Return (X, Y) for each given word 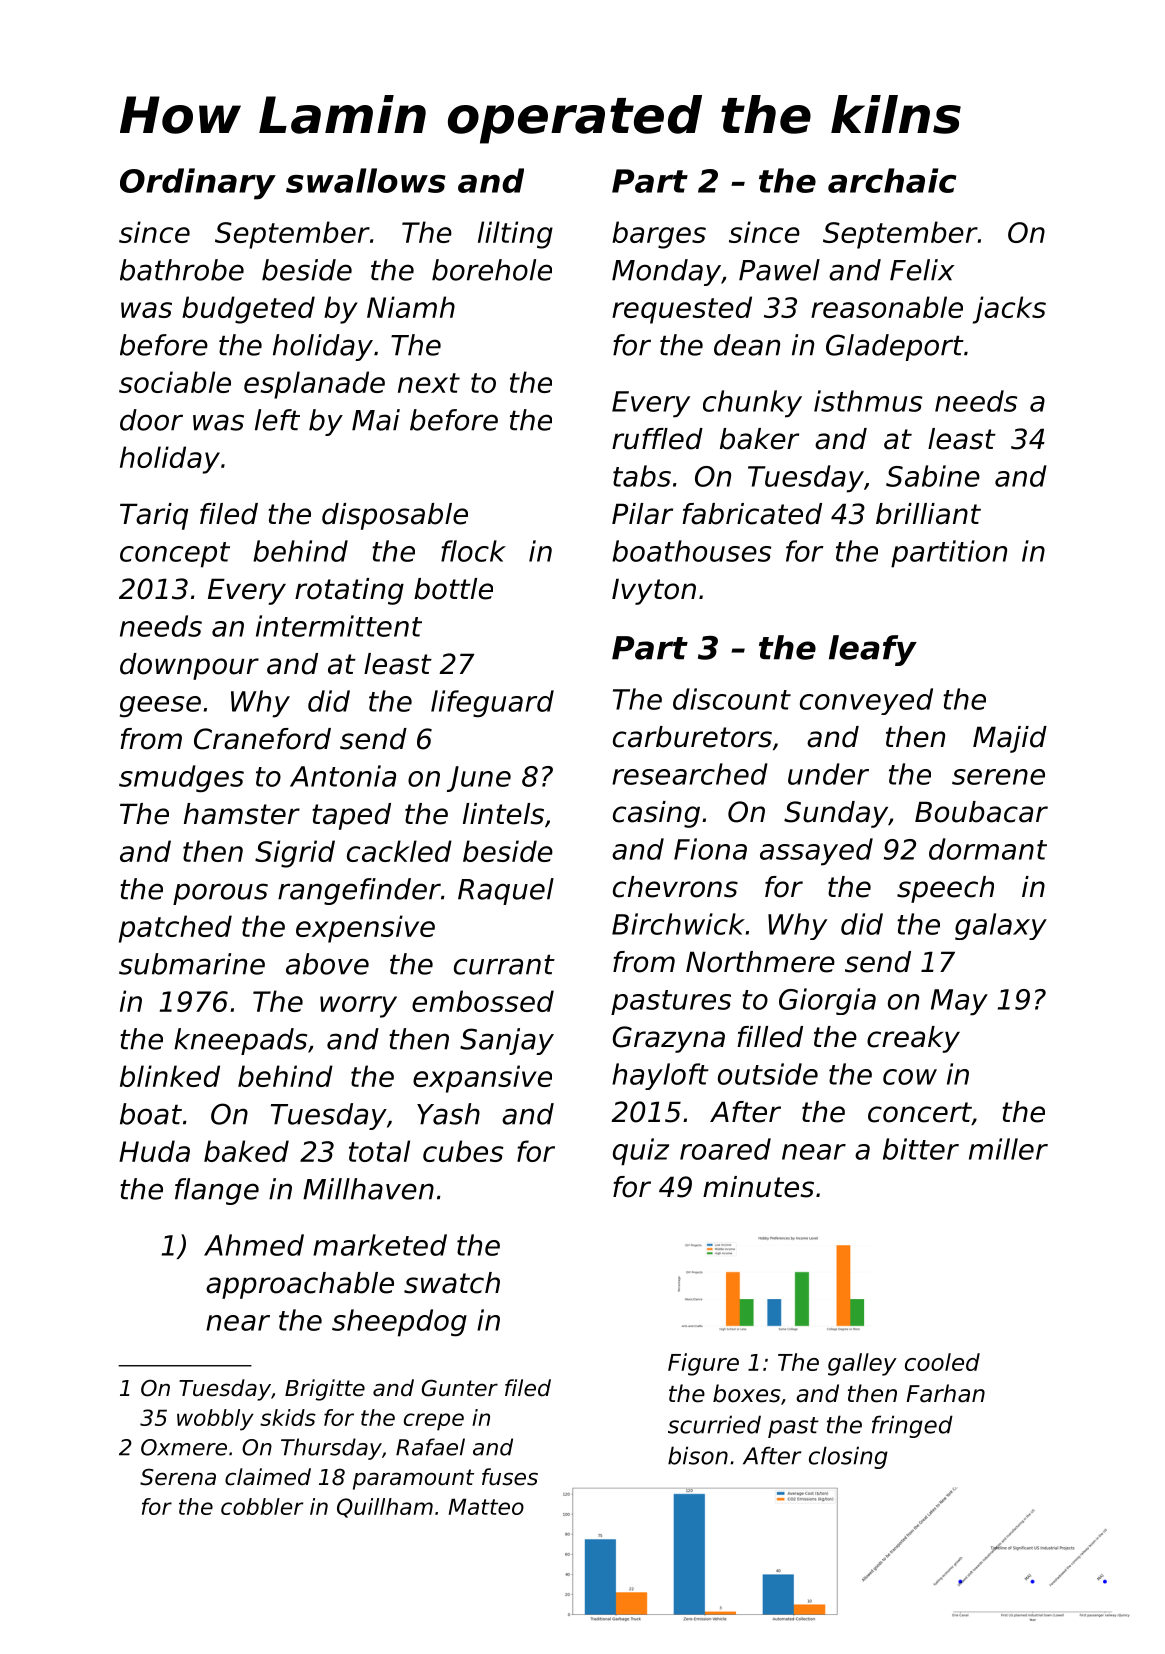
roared (725, 1149)
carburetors (692, 737)
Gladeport (895, 347)
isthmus (868, 401)
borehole (492, 270)
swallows (366, 180)
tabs (642, 476)
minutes (758, 1187)
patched (175, 929)
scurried (714, 1424)
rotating (349, 591)
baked (246, 1151)
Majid (1010, 739)
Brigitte (325, 1390)
